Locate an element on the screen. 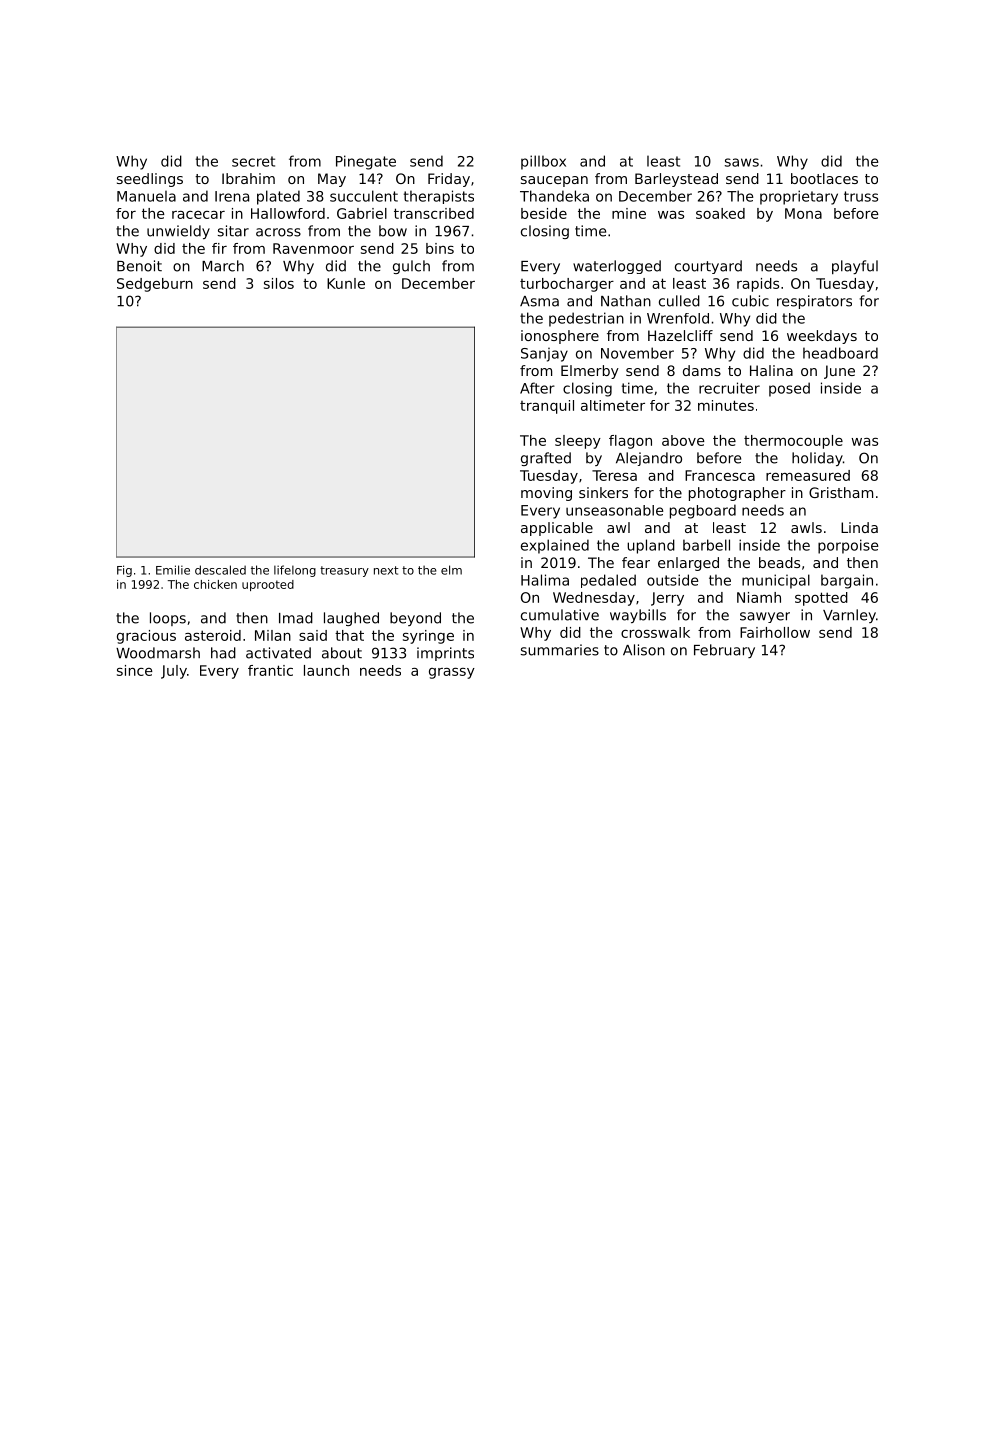 The height and width of the screenshot is (1442, 995). Hazelcliff is located at coordinates (680, 335).
